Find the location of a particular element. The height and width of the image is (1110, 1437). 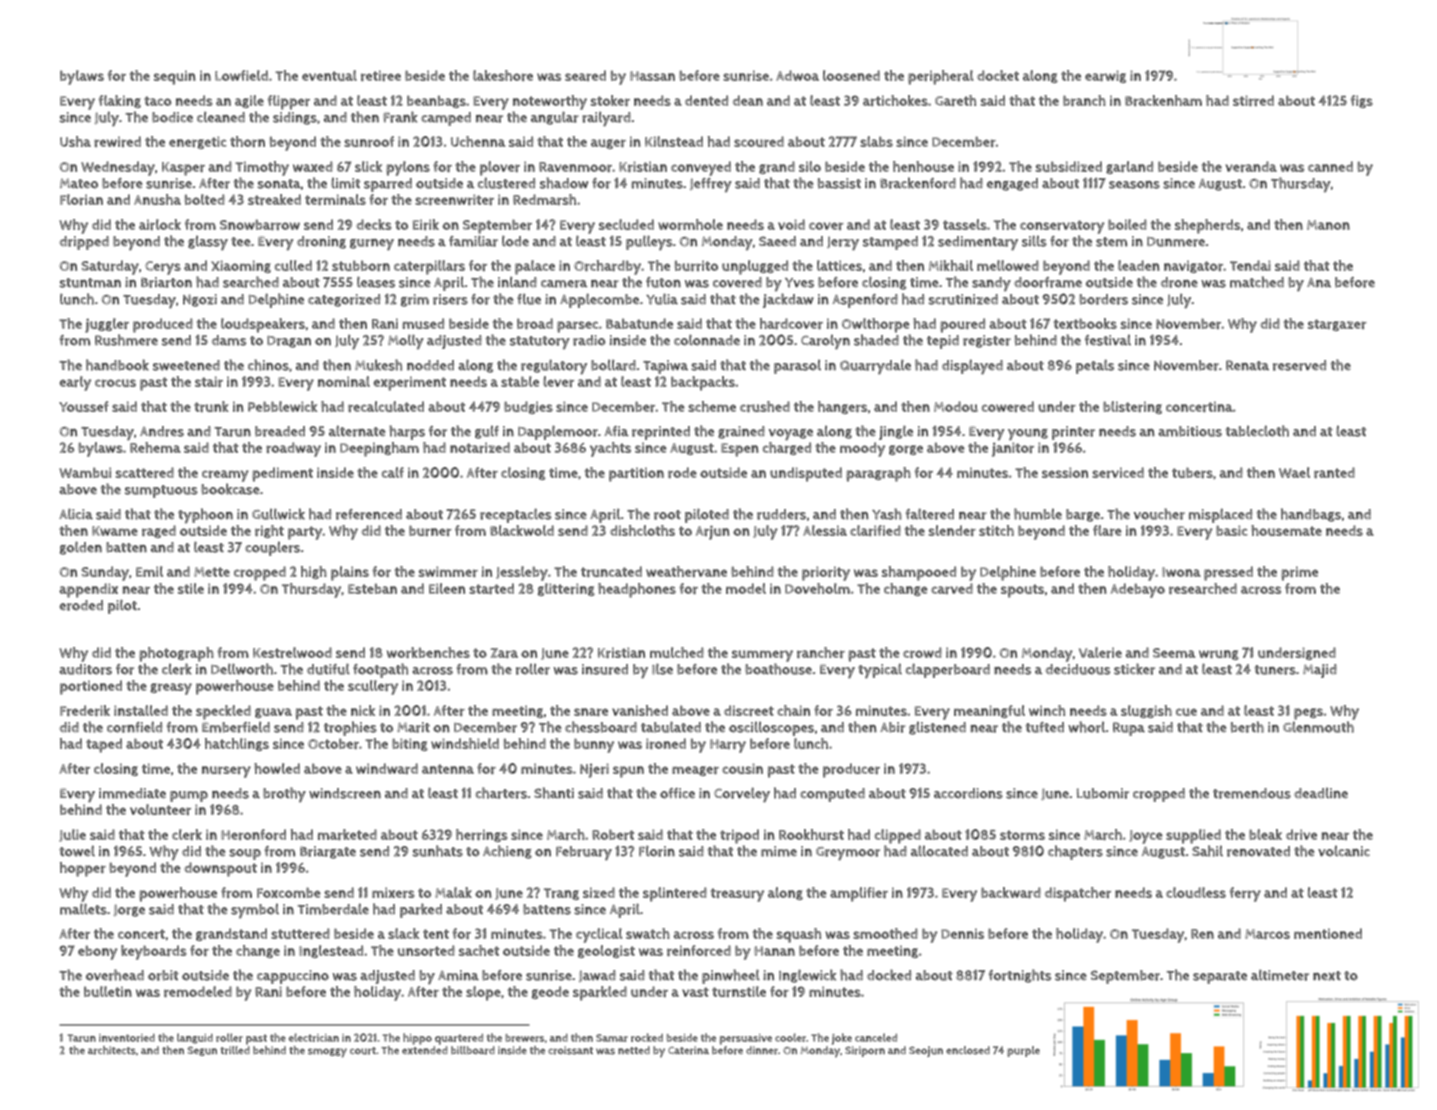

sequin is located at coordinates (175, 77).
